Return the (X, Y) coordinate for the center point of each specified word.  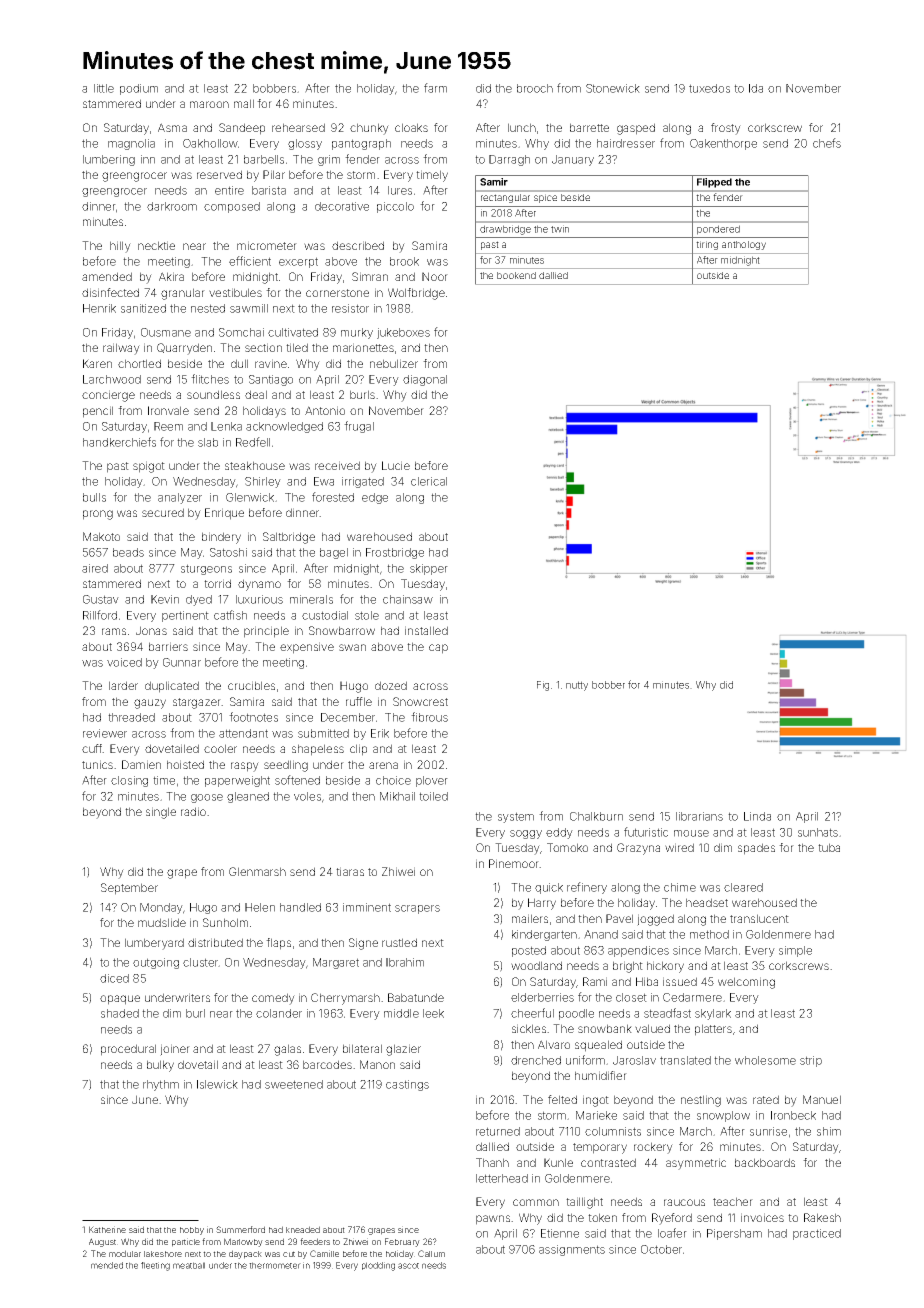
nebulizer (394, 363)
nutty (577, 686)
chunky (369, 129)
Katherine (107, 1229)
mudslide (162, 922)
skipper (429, 569)
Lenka (226, 426)
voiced (124, 662)
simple (795, 951)
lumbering (109, 160)
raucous (684, 1202)
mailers (530, 918)
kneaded (303, 1229)
